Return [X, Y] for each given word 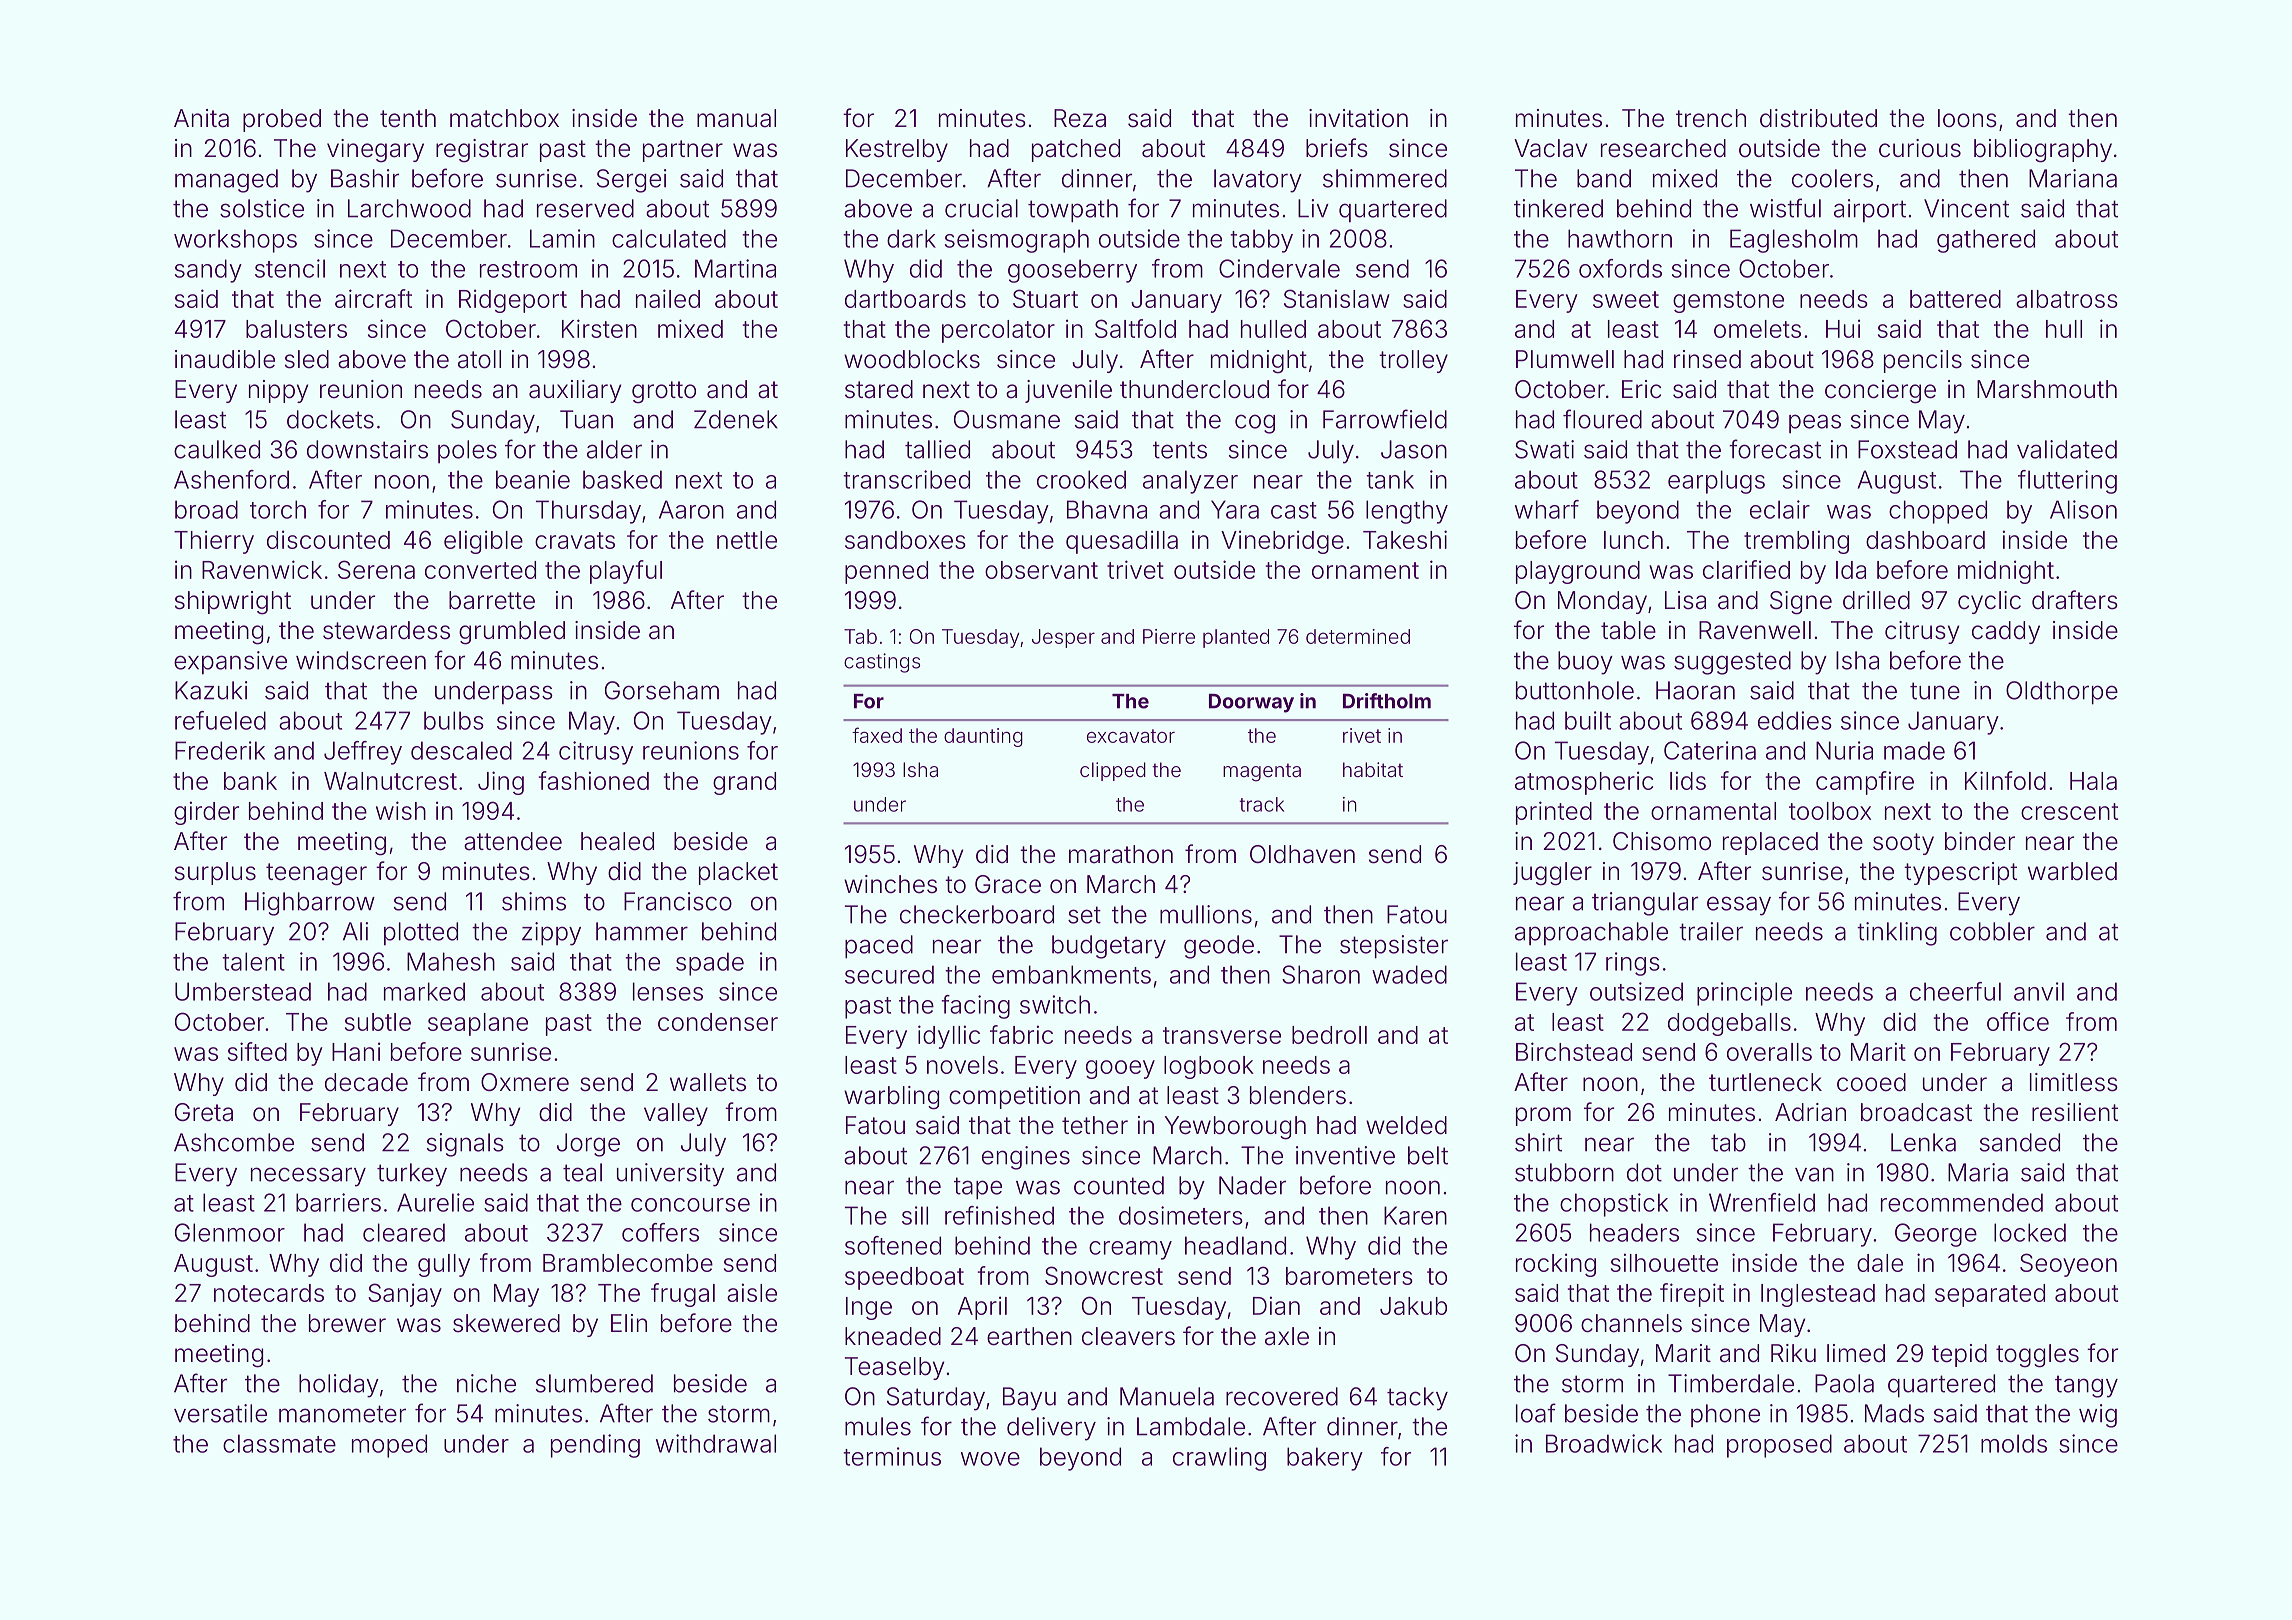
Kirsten [599, 328]
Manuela [1167, 1396]
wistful [1785, 208]
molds [2014, 1443]
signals [465, 1145]
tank [1390, 479]
